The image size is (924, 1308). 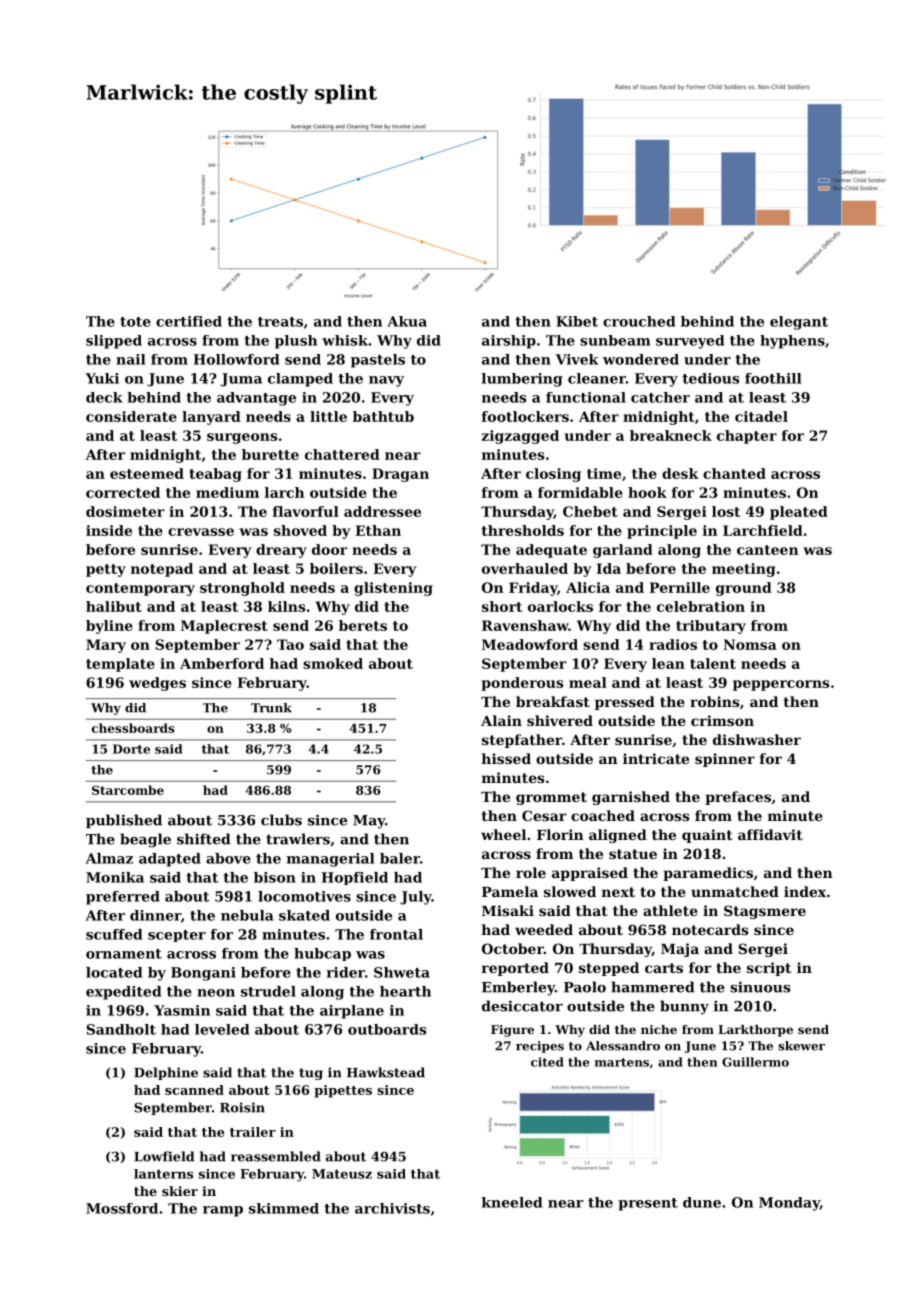 I want to click on citadel, so click(x=761, y=416).
